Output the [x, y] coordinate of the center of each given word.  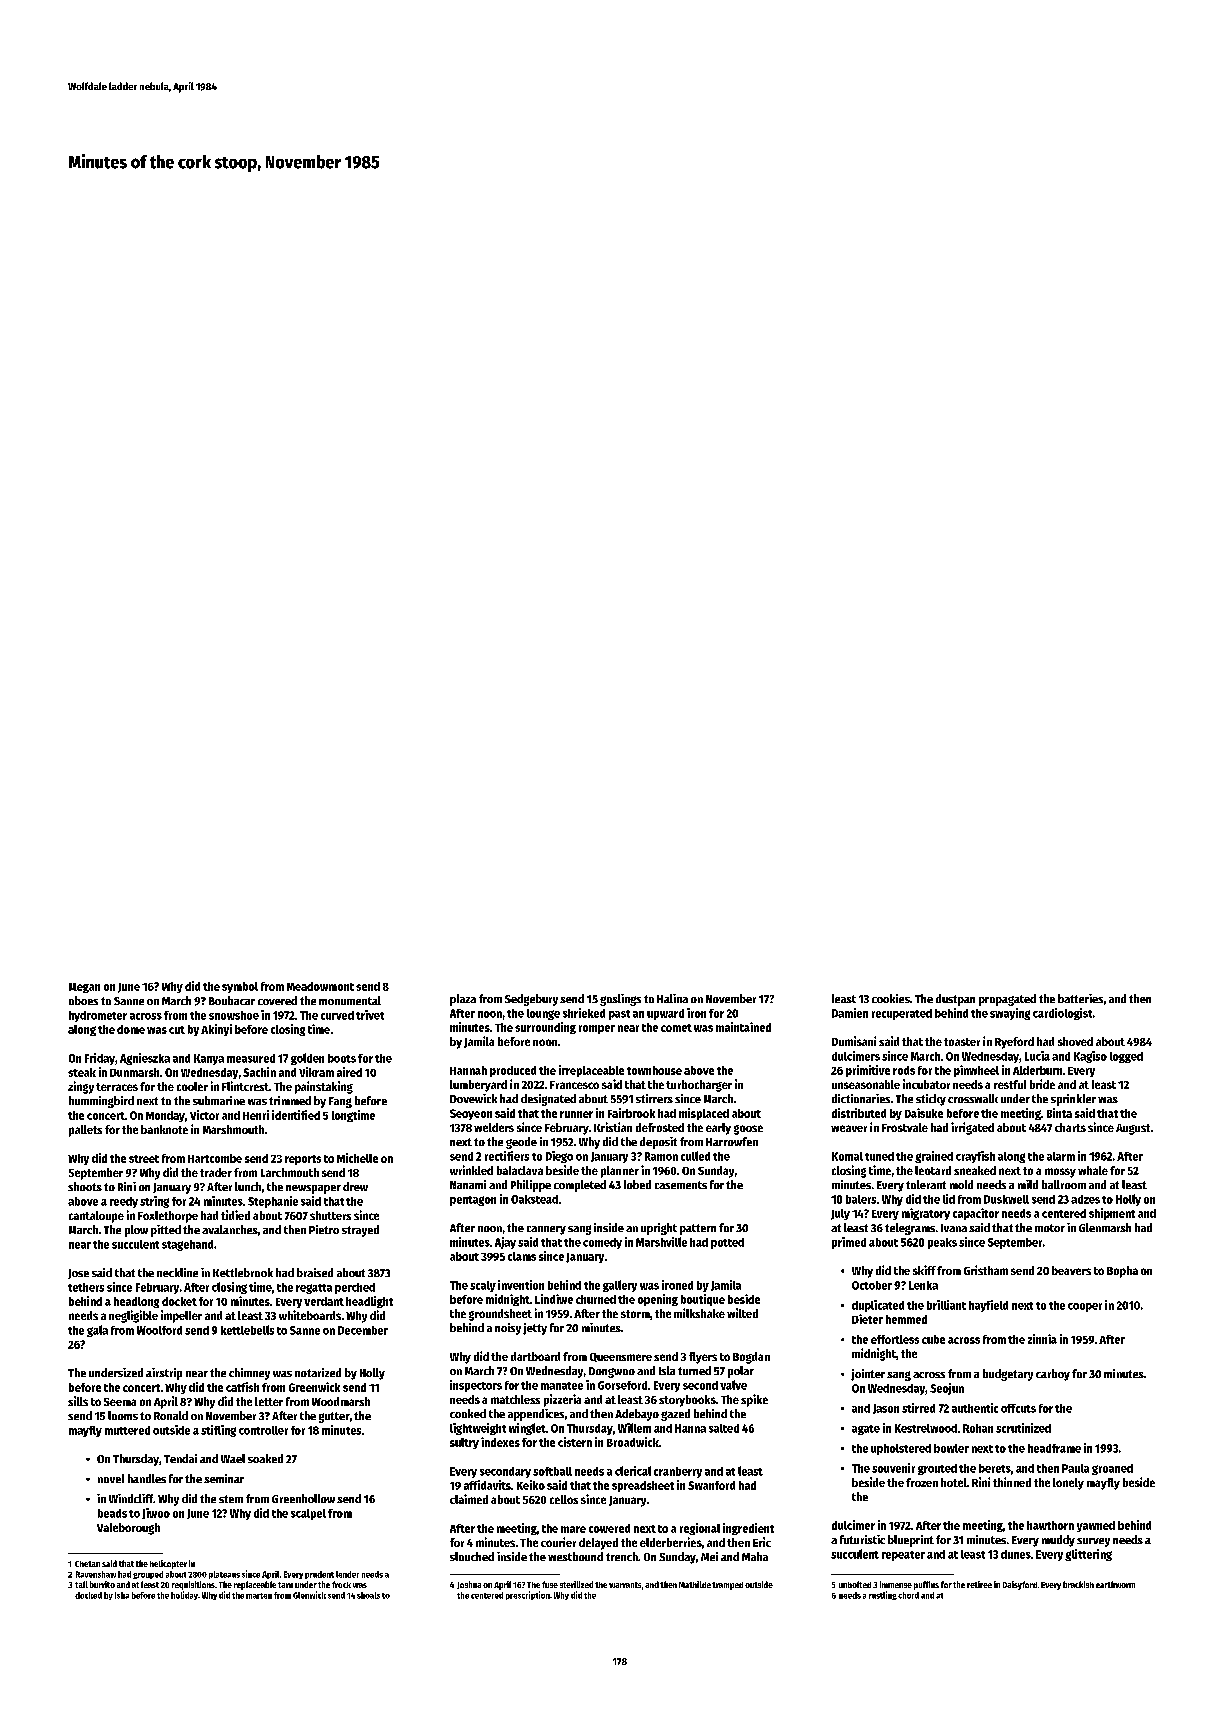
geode [521, 1143]
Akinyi [216, 1030]
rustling [883, 1595]
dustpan [955, 1000]
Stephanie [273, 1202]
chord [908, 1595]
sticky [931, 1100]
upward [665, 1014]
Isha [122, 1595]
